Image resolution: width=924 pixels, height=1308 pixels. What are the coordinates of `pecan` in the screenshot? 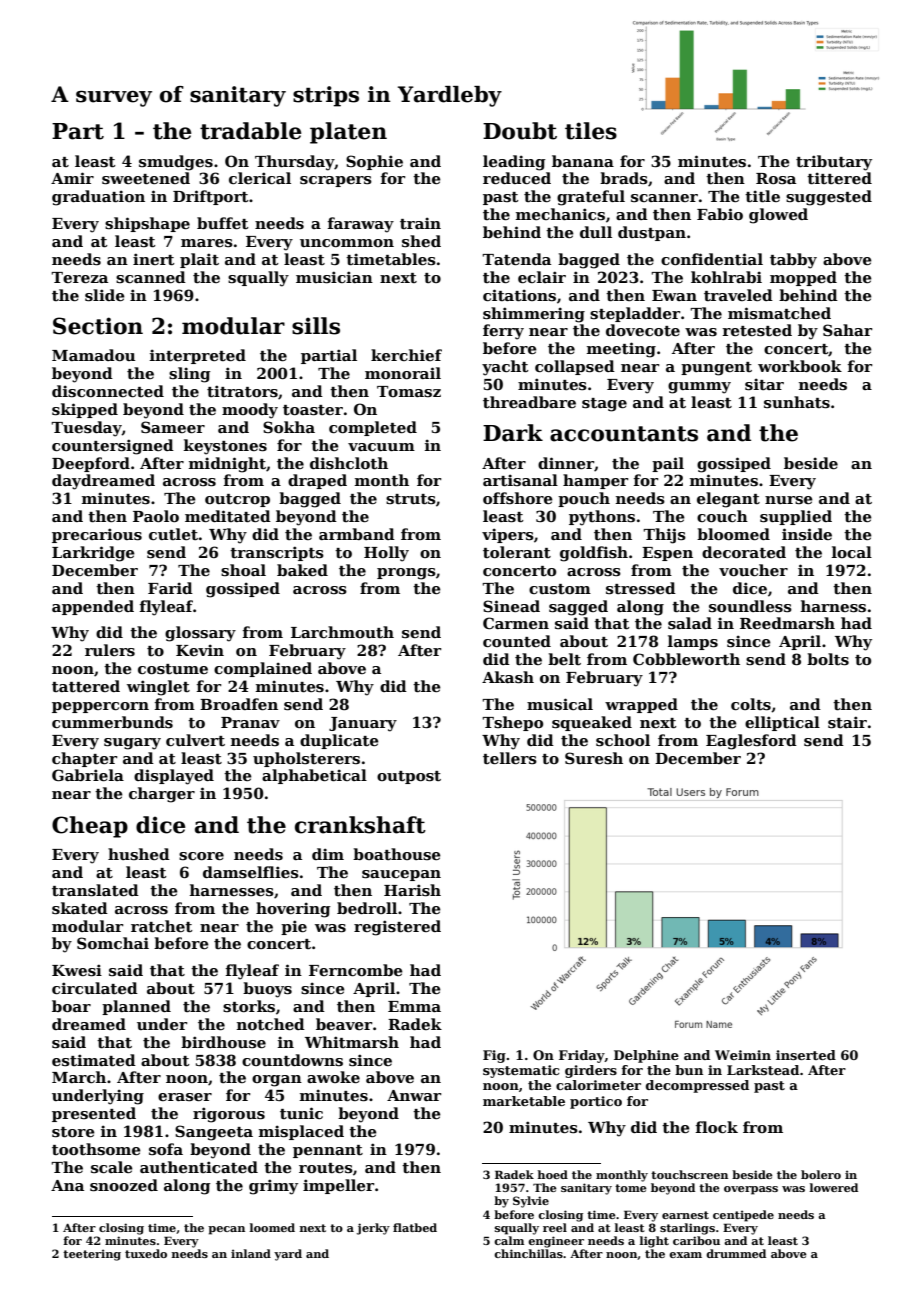 It's located at (226, 1230).
